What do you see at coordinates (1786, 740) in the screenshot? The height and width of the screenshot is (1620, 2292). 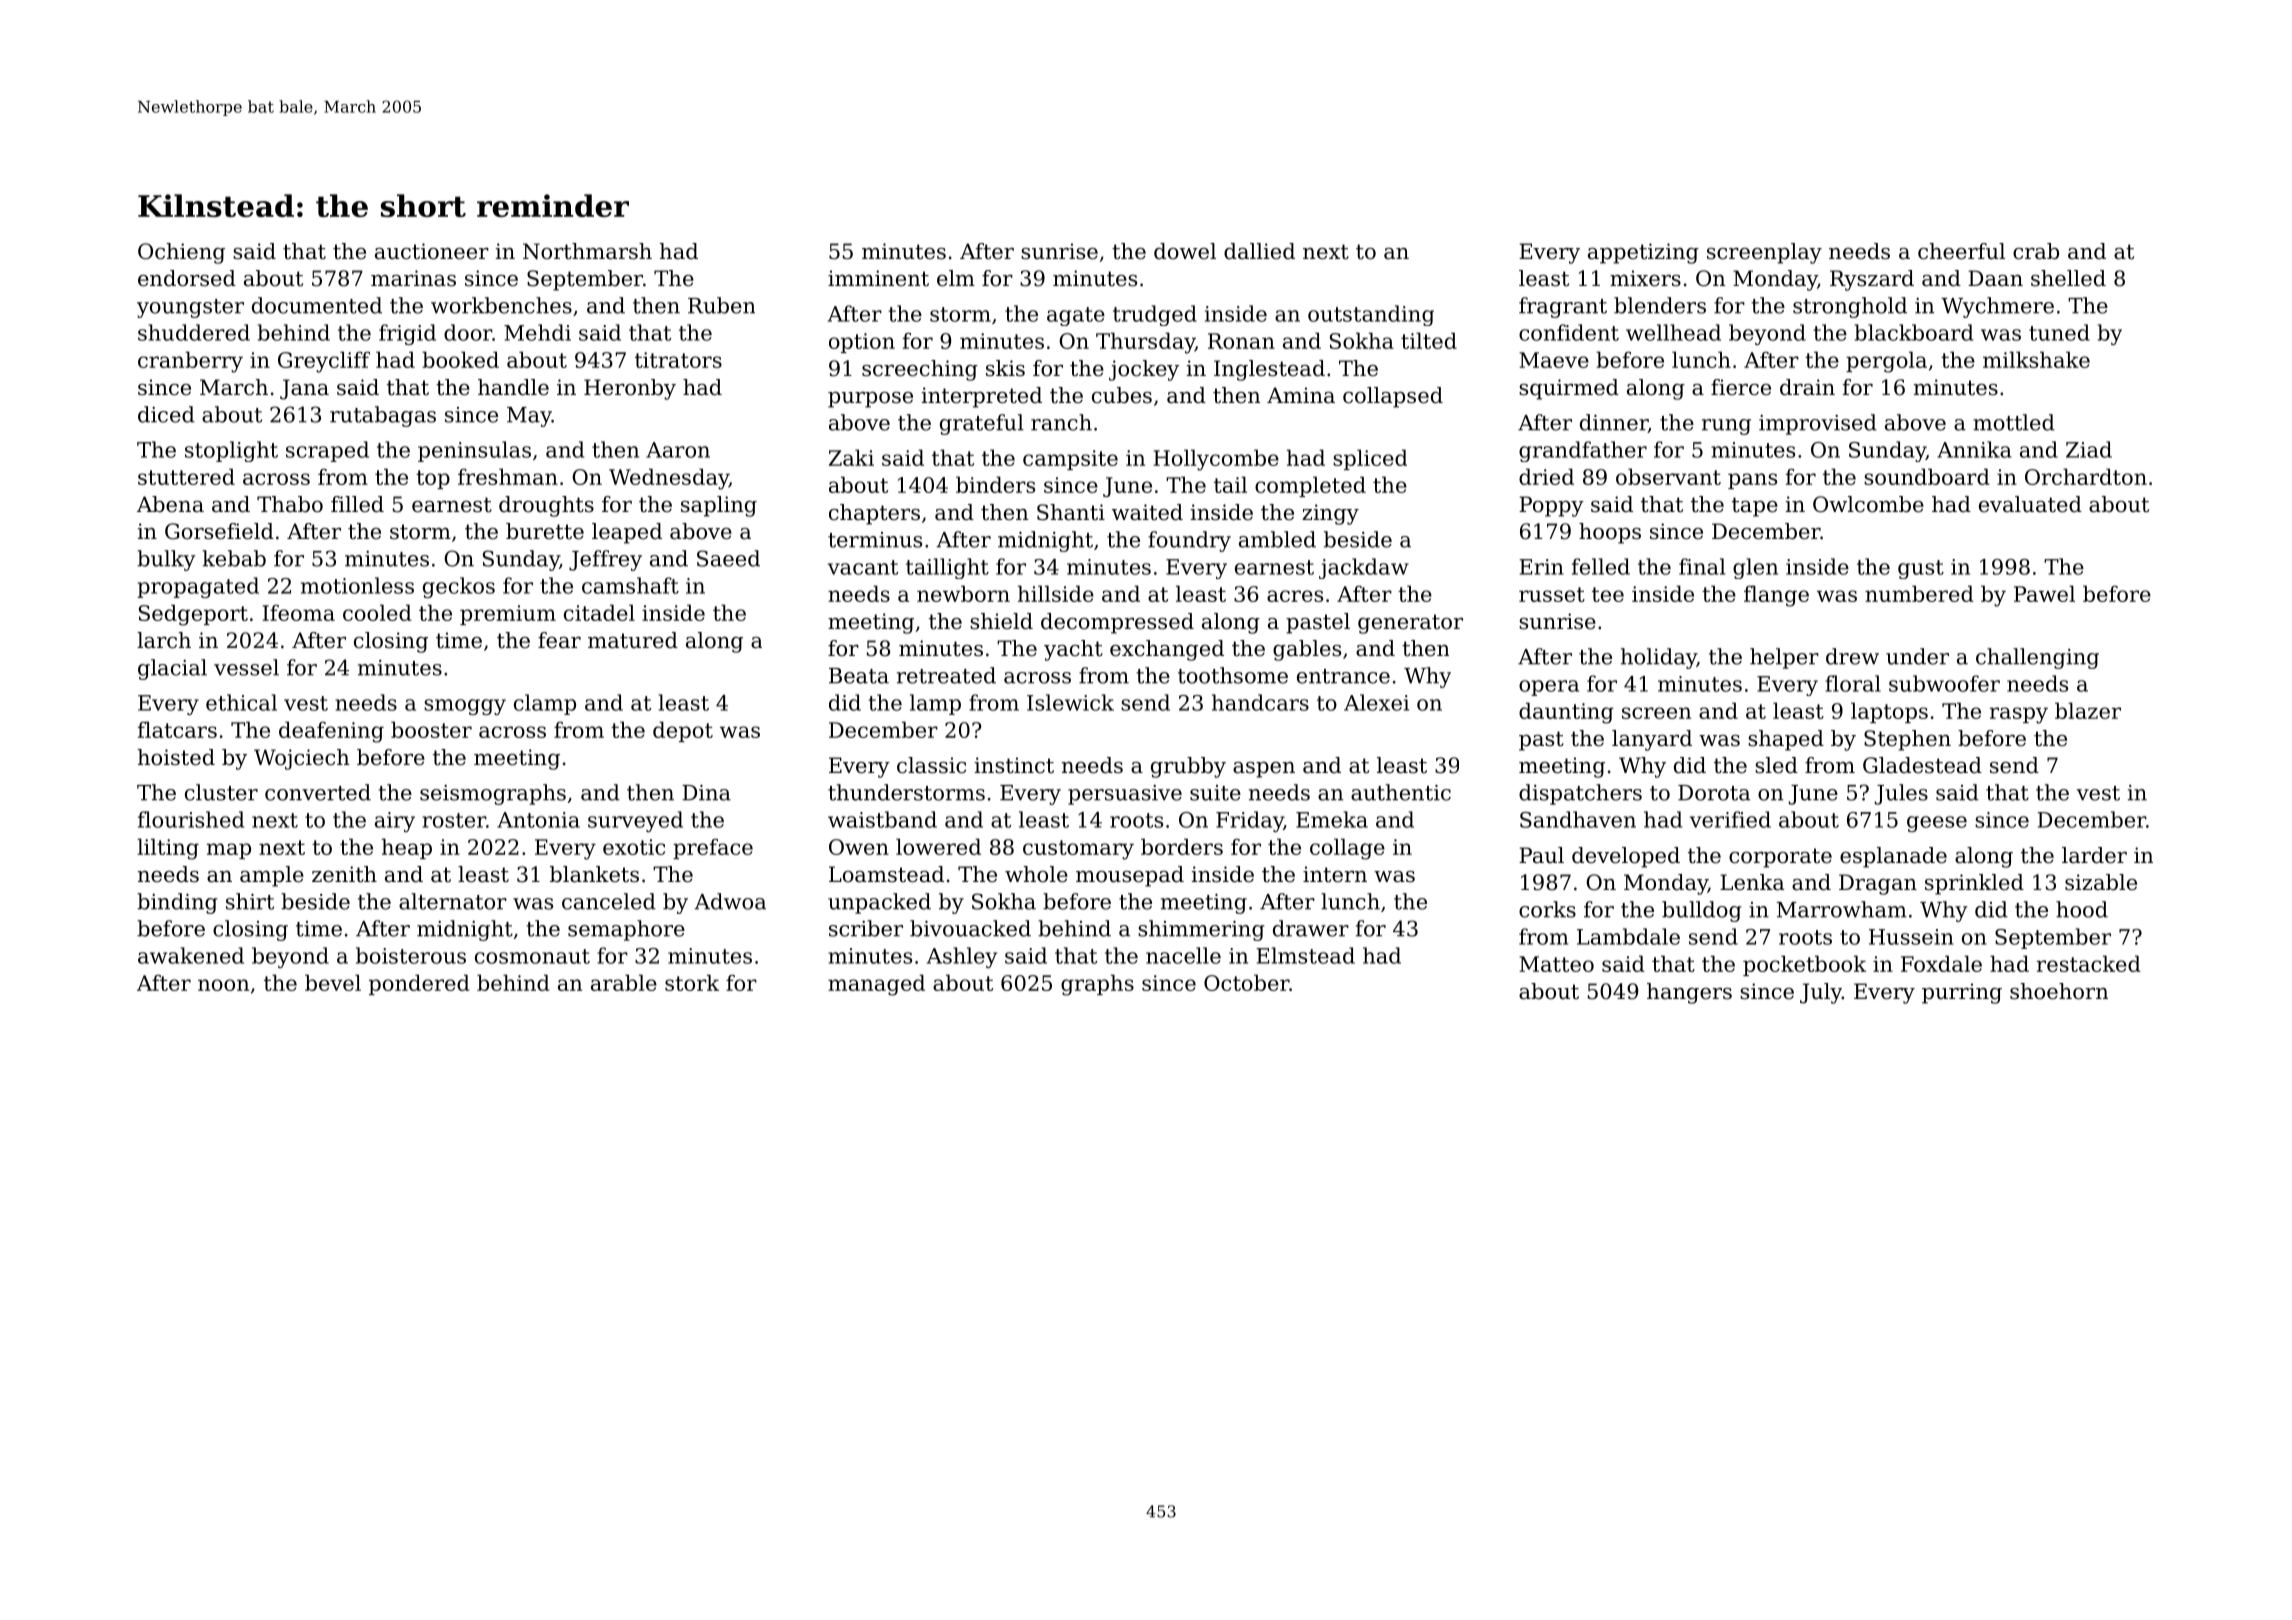 I see `shaped` at bounding box center [1786, 740].
